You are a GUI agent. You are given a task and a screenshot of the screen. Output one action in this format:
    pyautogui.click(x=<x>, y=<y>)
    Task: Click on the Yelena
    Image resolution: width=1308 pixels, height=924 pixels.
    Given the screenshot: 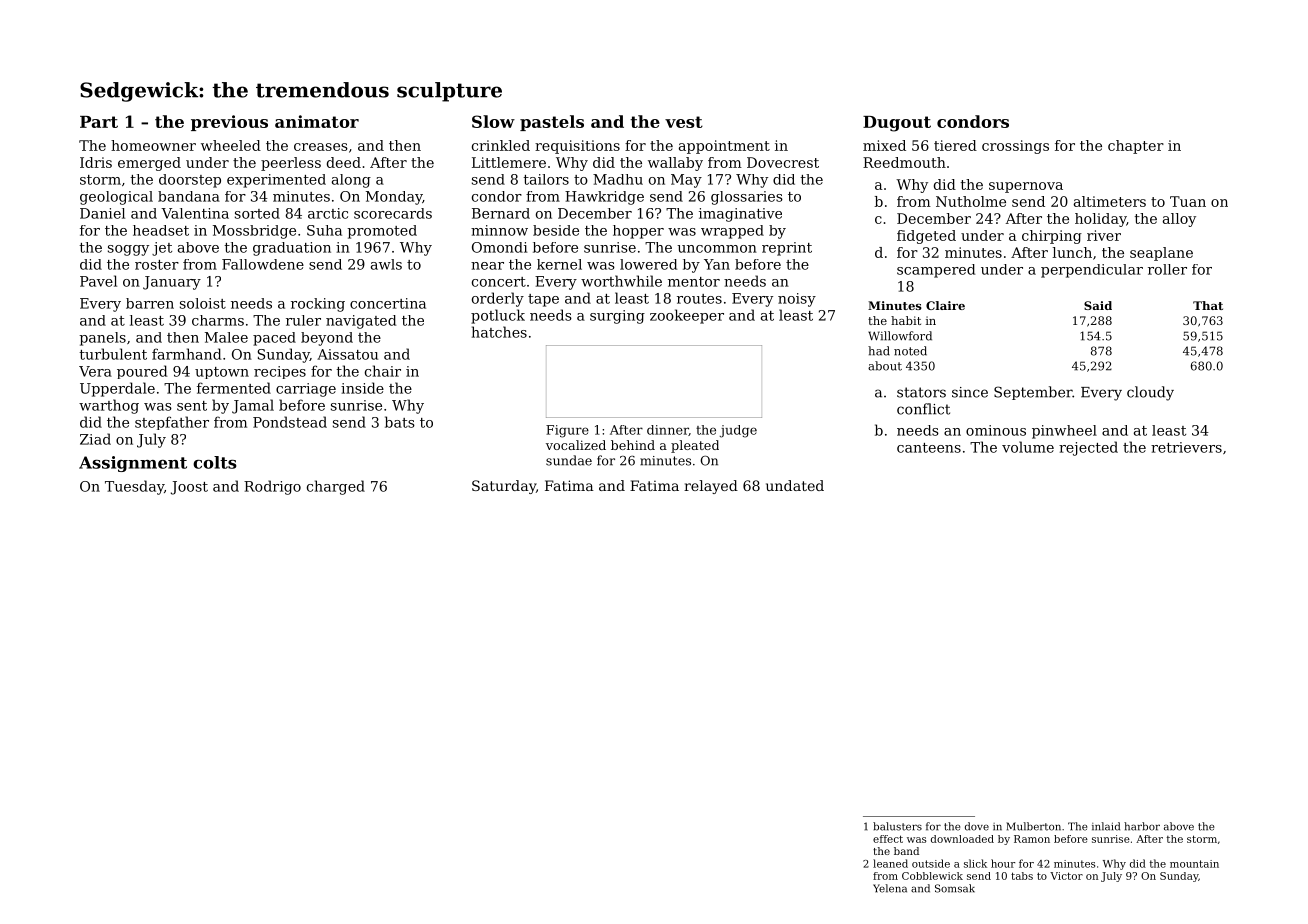 What is the action you would take?
    pyautogui.click(x=890, y=888)
